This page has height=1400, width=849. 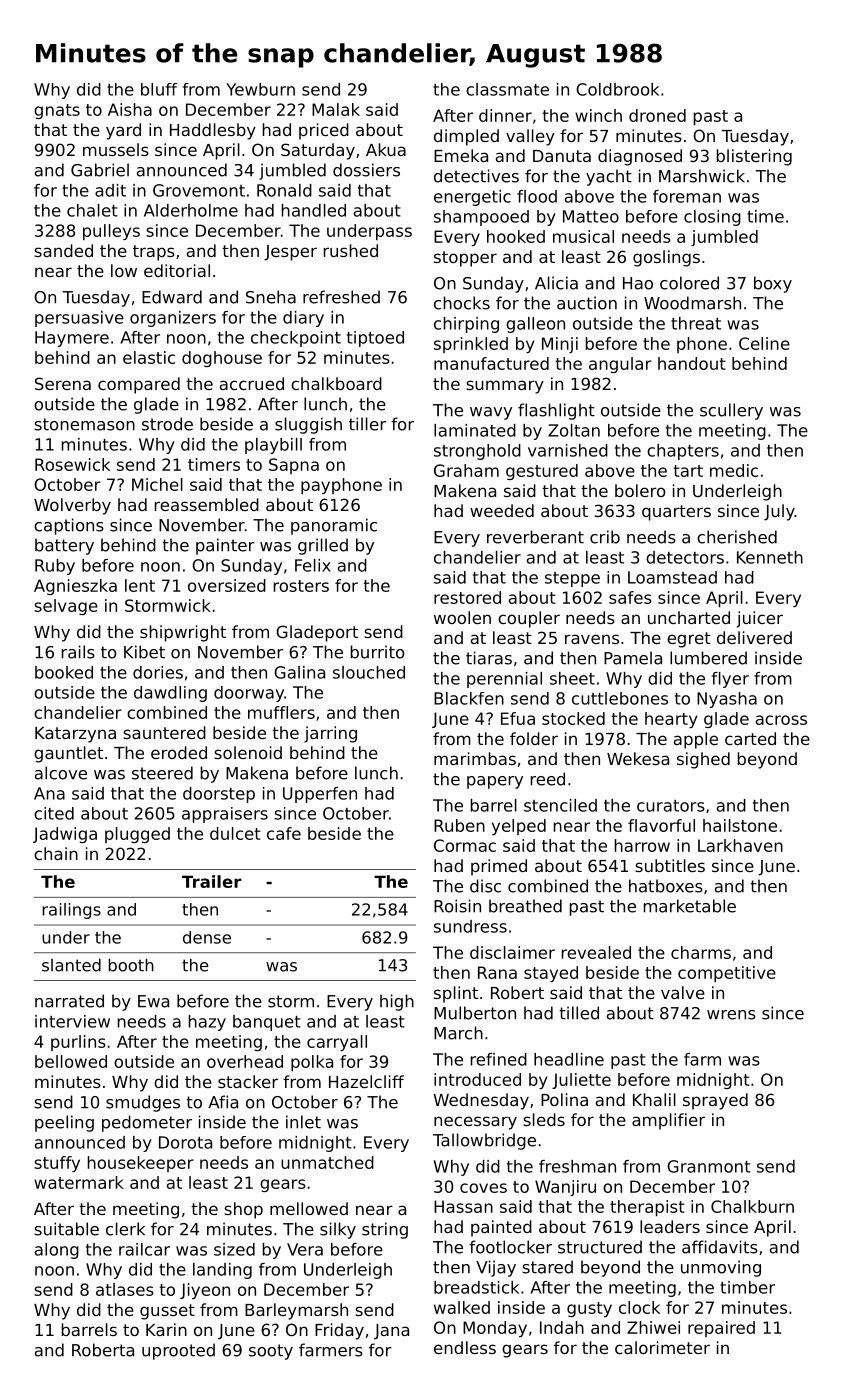 What do you see at coordinates (144, 652) in the page?
I see `Kibet` at bounding box center [144, 652].
